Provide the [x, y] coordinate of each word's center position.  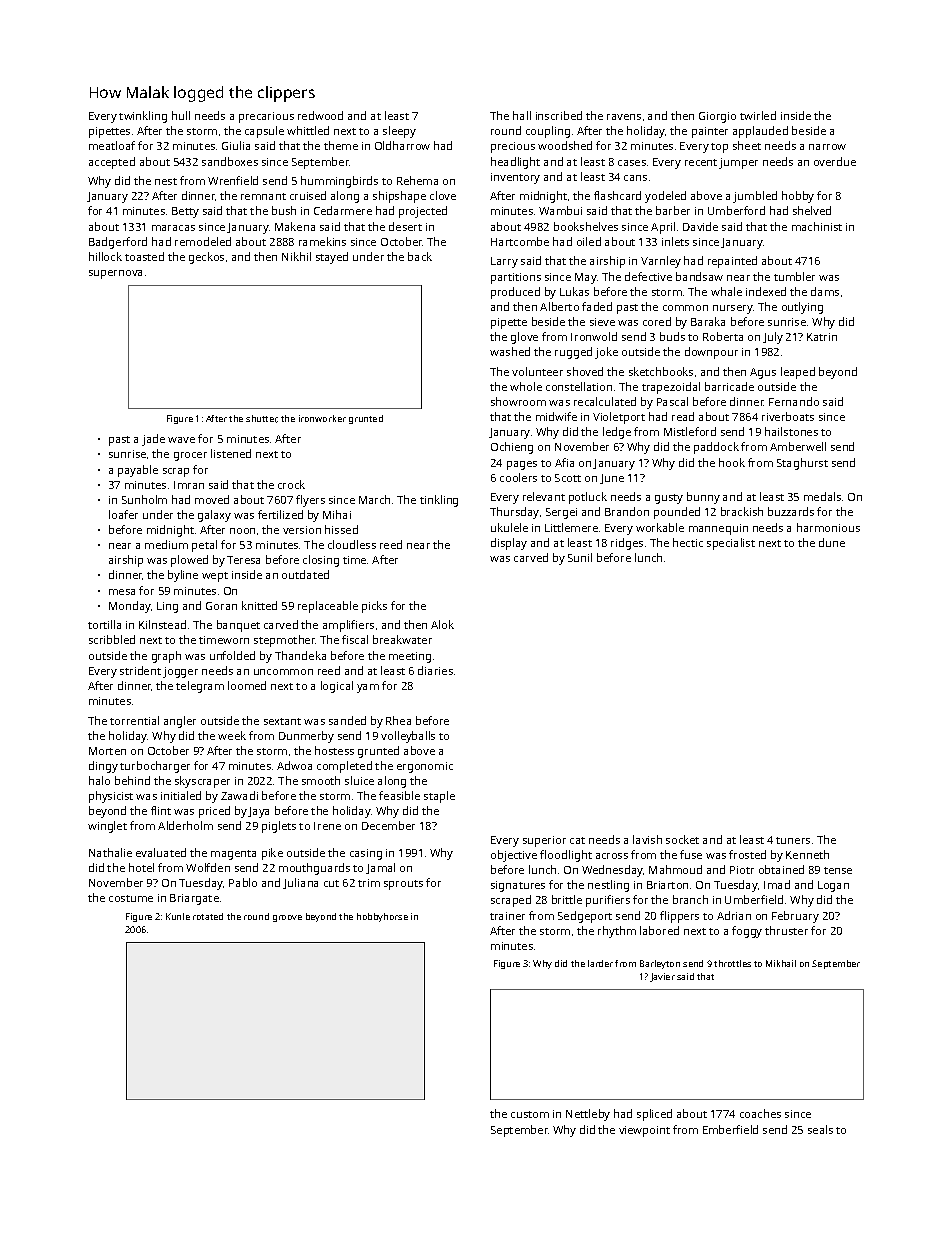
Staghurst [802, 464]
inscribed [559, 115]
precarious [266, 117]
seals [820, 1129]
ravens [624, 117]
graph [166, 657]
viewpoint [644, 1131]
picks [374, 607]
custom [530, 1114]
